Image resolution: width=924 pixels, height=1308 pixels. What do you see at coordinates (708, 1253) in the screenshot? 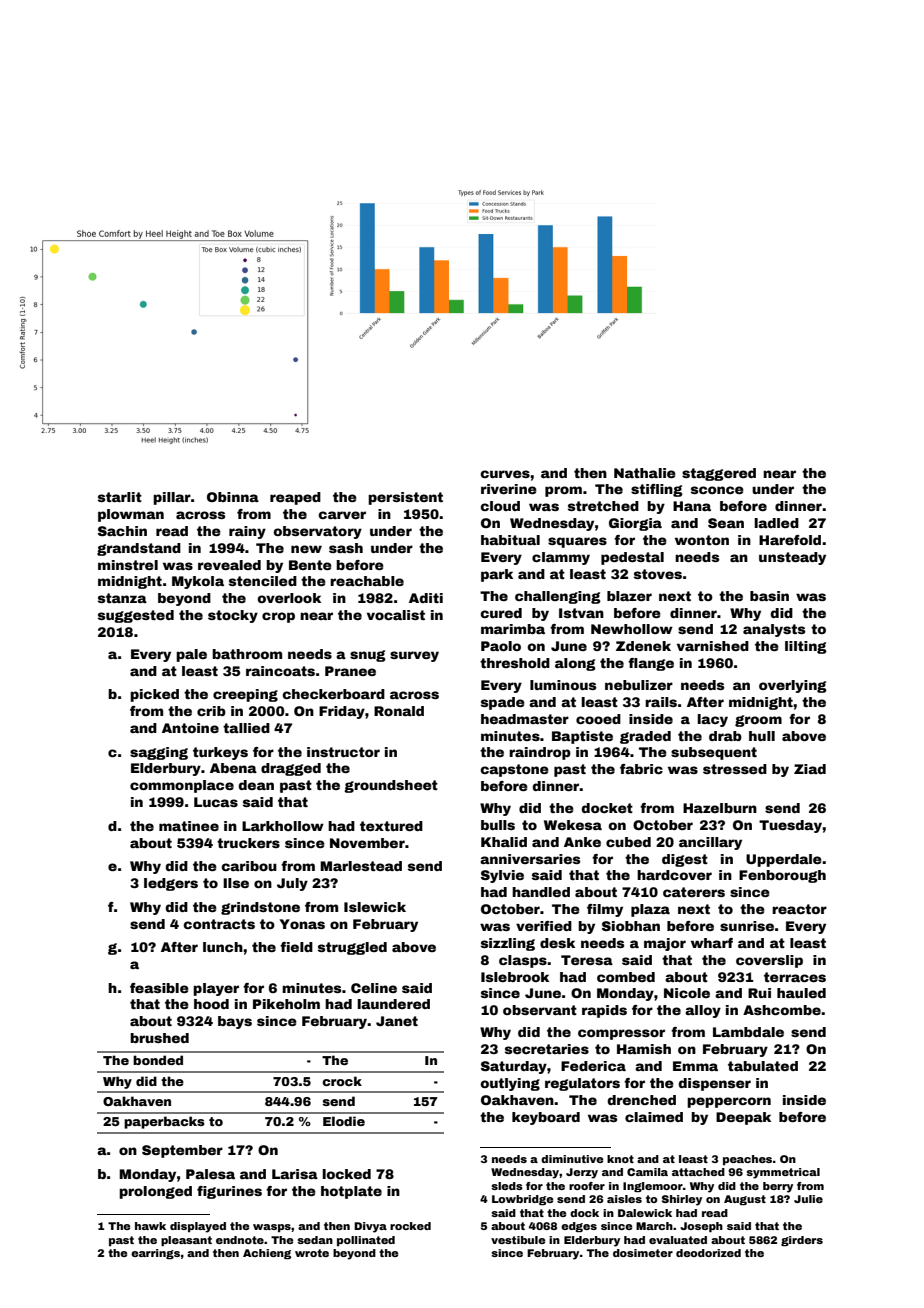
I see `deodorized` at bounding box center [708, 1253].
